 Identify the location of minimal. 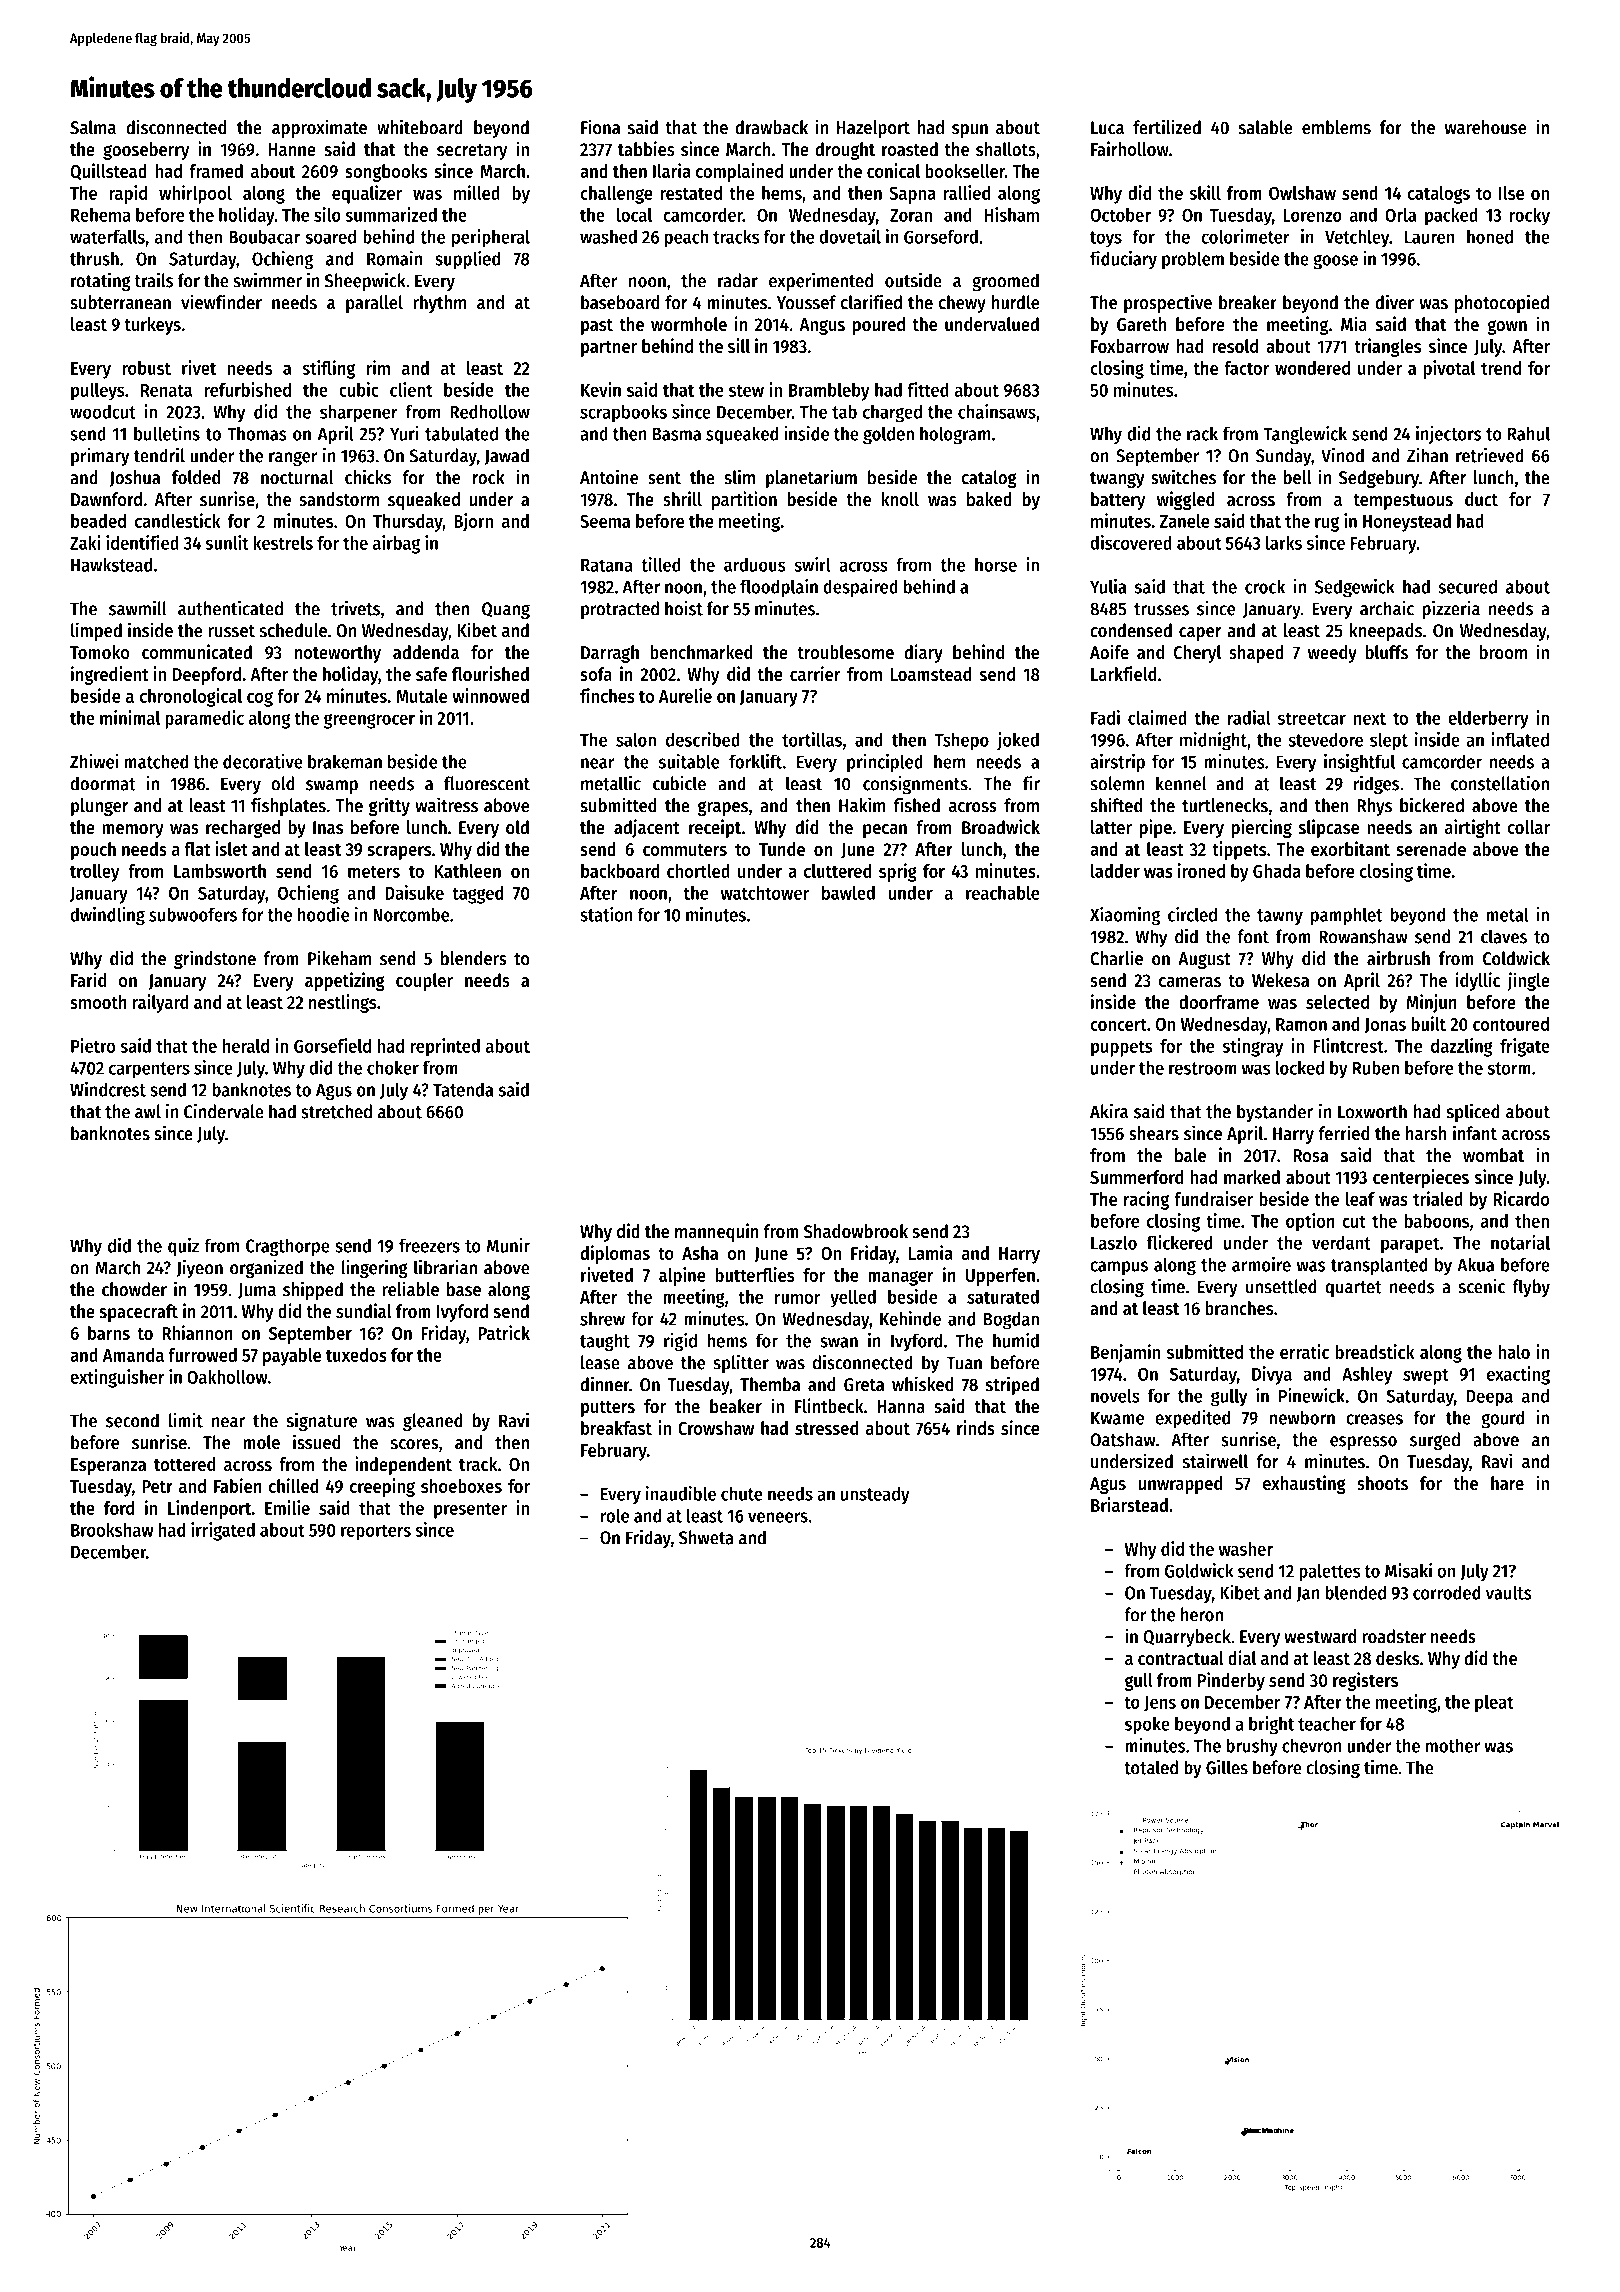
(130, 717).
